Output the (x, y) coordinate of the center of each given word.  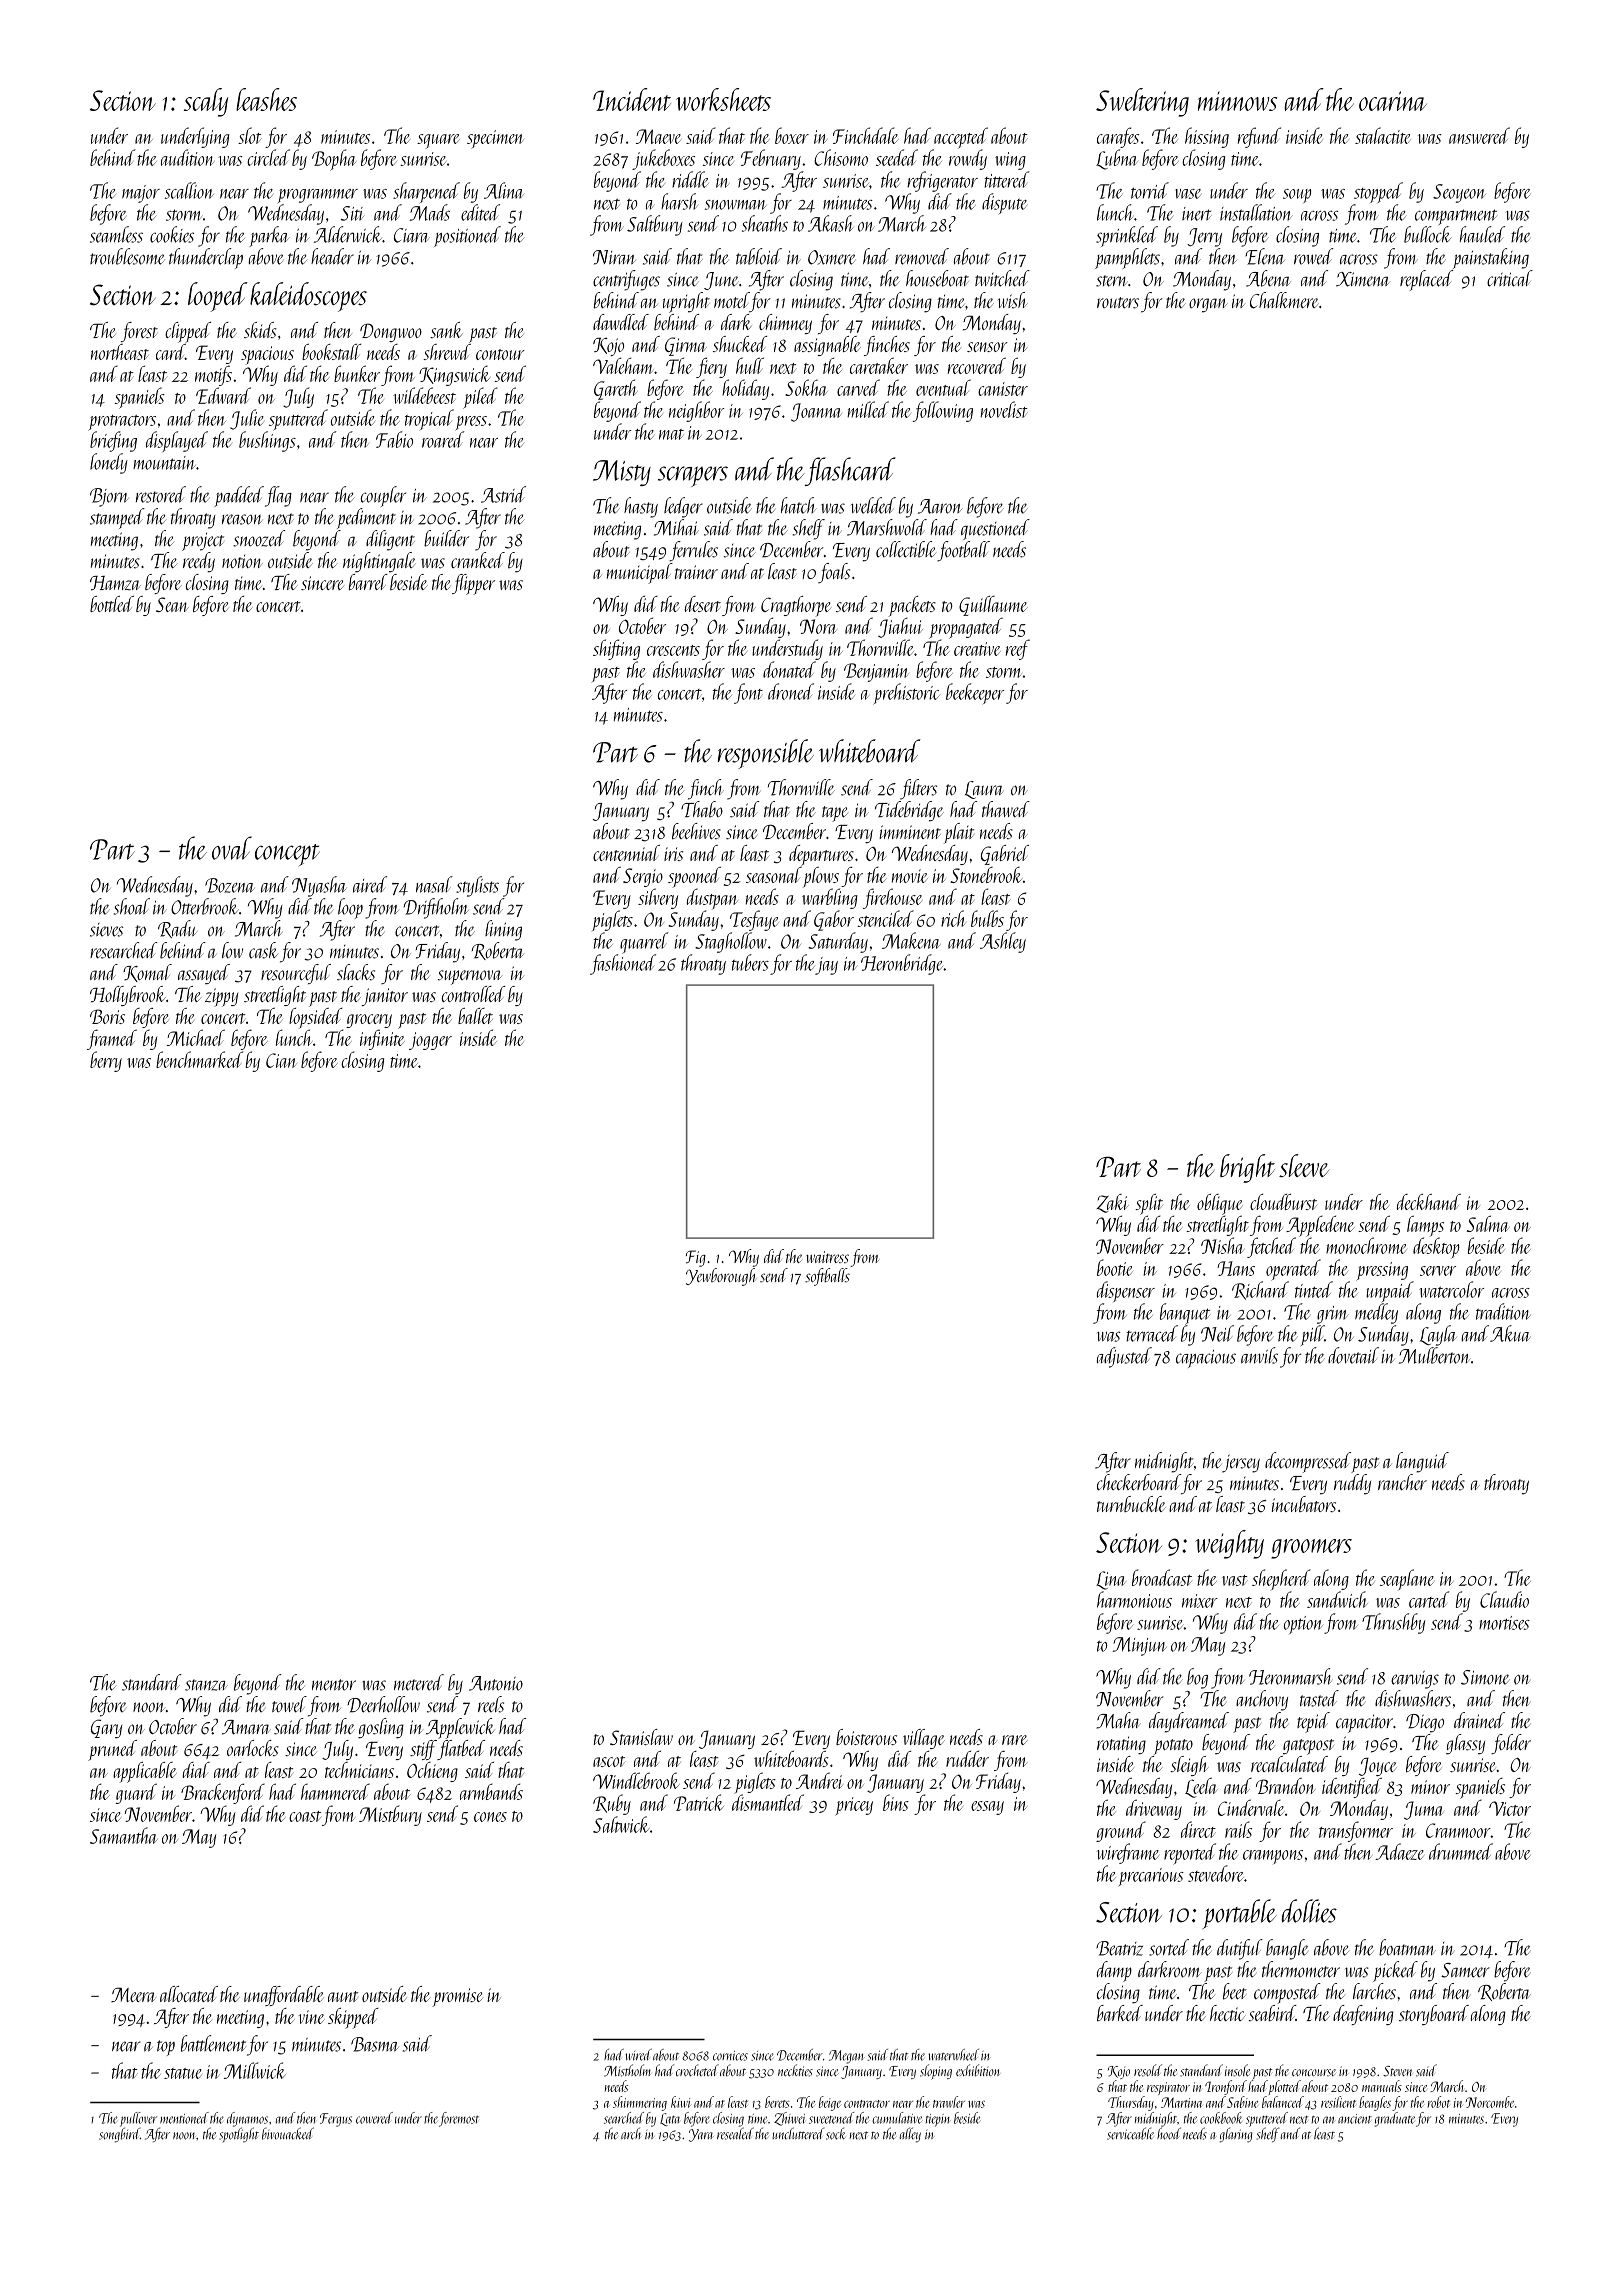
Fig (696, 1258)
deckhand (1429, 1202)
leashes (266, 99)
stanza (206, 1685)
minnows (1237, 101)
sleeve (1304, 1165)
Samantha (124, 1835)
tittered (1007, 179)
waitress (827, 1257)
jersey (1241, 1464)
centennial (626, 853)
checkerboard (1139, 1482)
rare (1015, 1740)
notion (242, 561)
